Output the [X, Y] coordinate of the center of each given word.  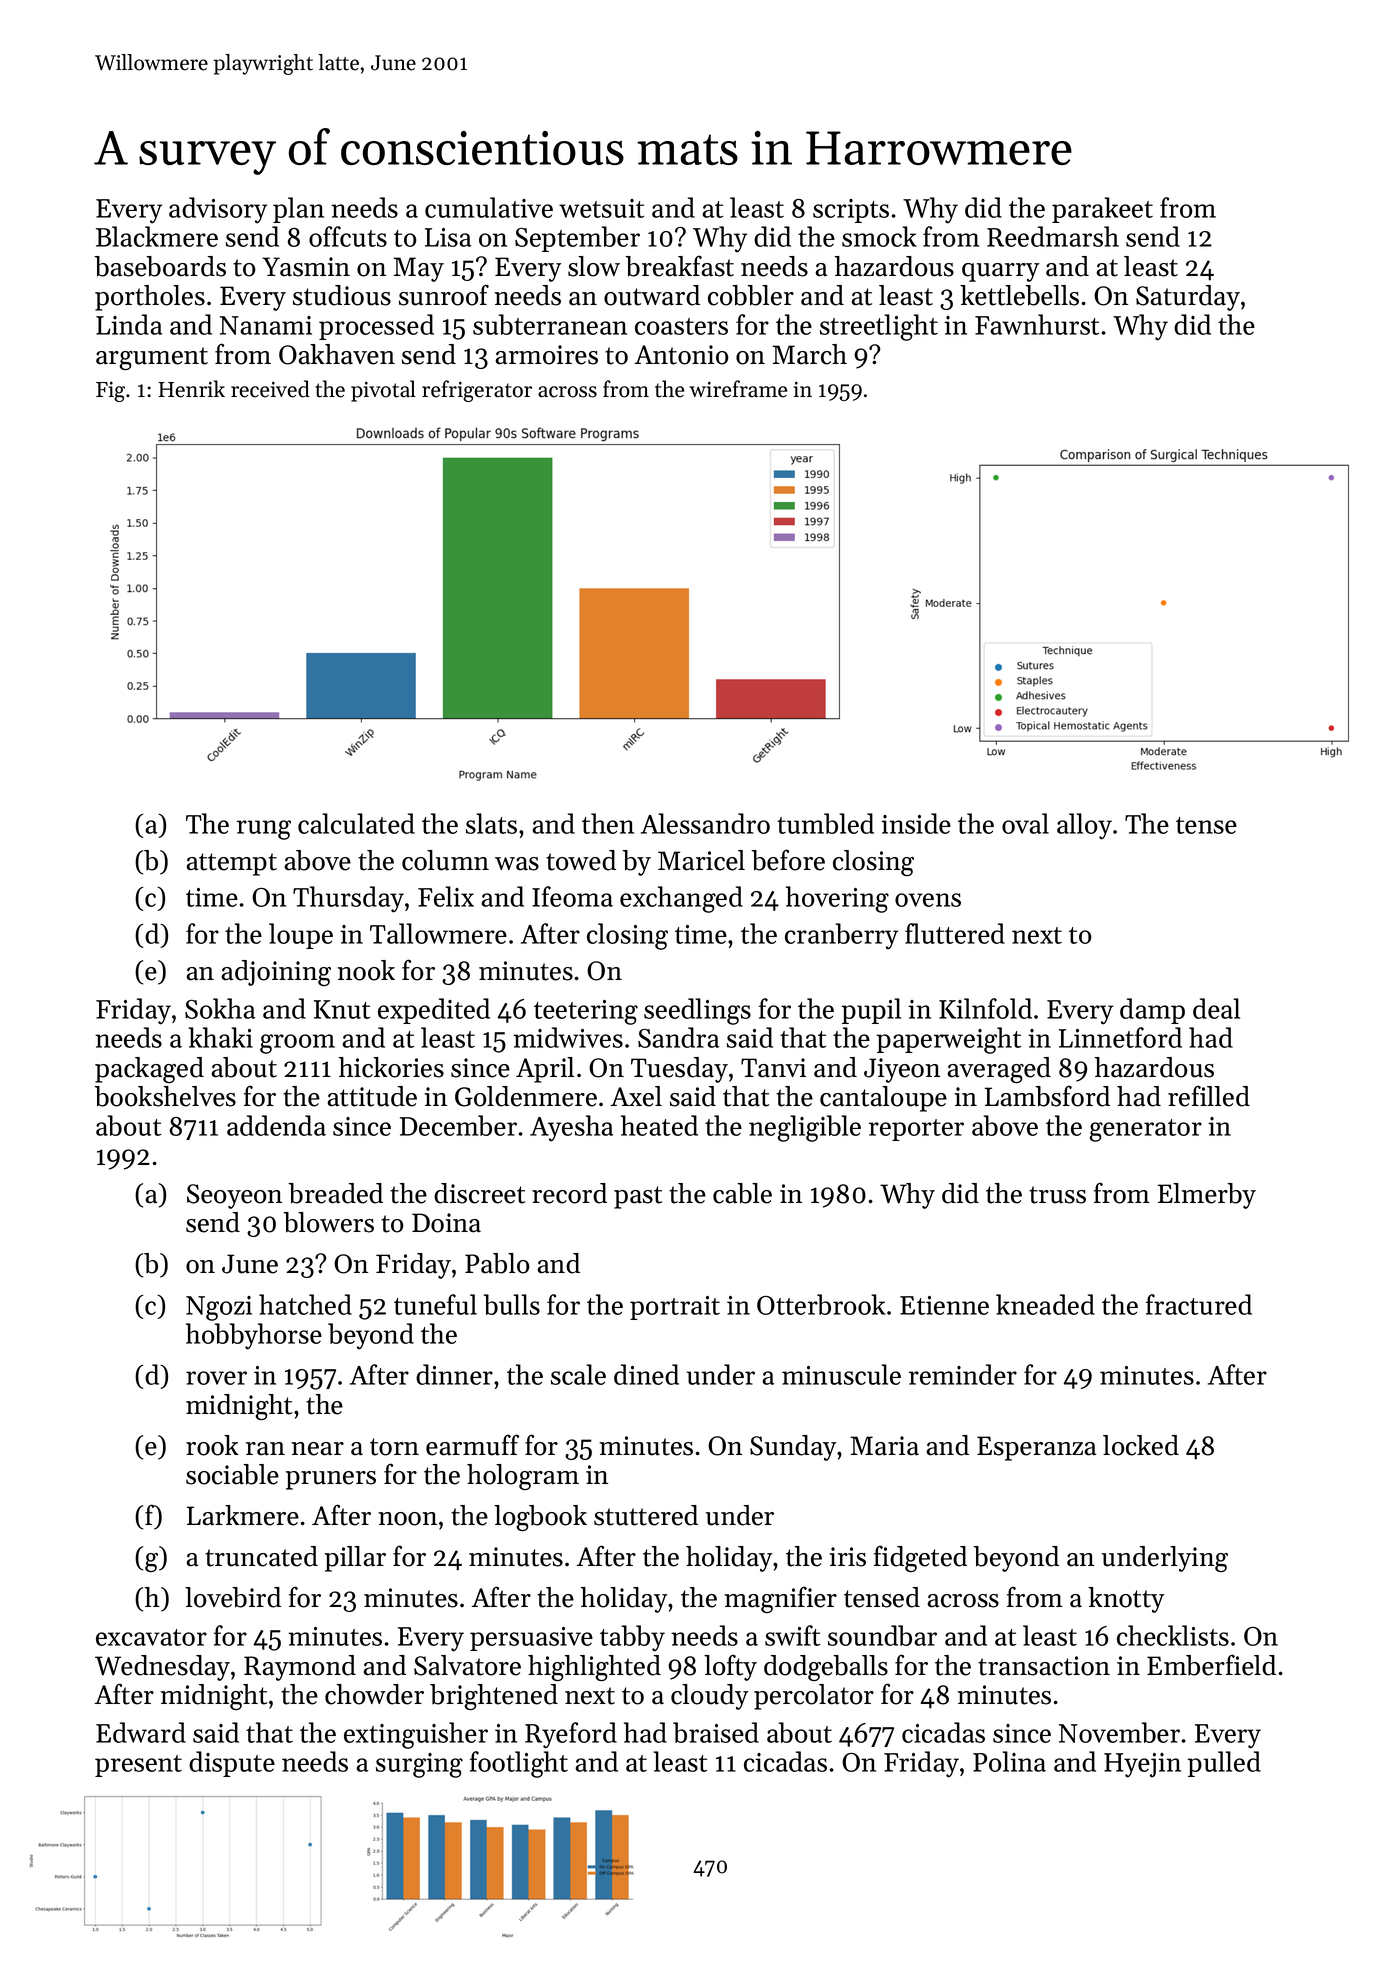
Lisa [448, 237]
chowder [374, 1694]
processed [376, 327]
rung [264, 830]
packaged [149, 1070]
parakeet [1102, 210]
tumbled [825, 823]
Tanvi [773, 1068]
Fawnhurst [1037, 324]
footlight [519, 1764]
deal [1216, 1008]
